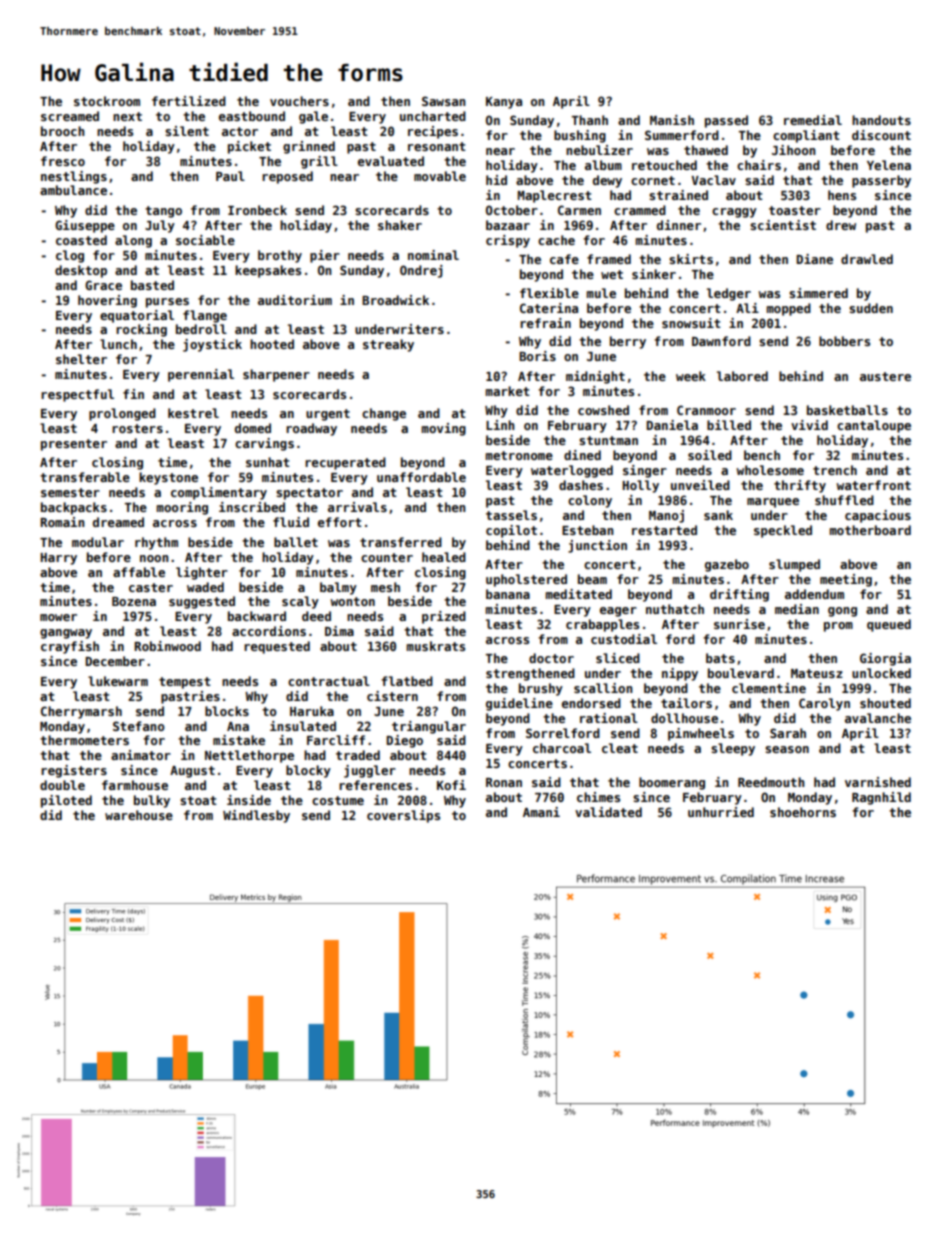  What do you see at coordinates (720, 658) in the image?
I see `bats` at bounding box center [720, 658].
